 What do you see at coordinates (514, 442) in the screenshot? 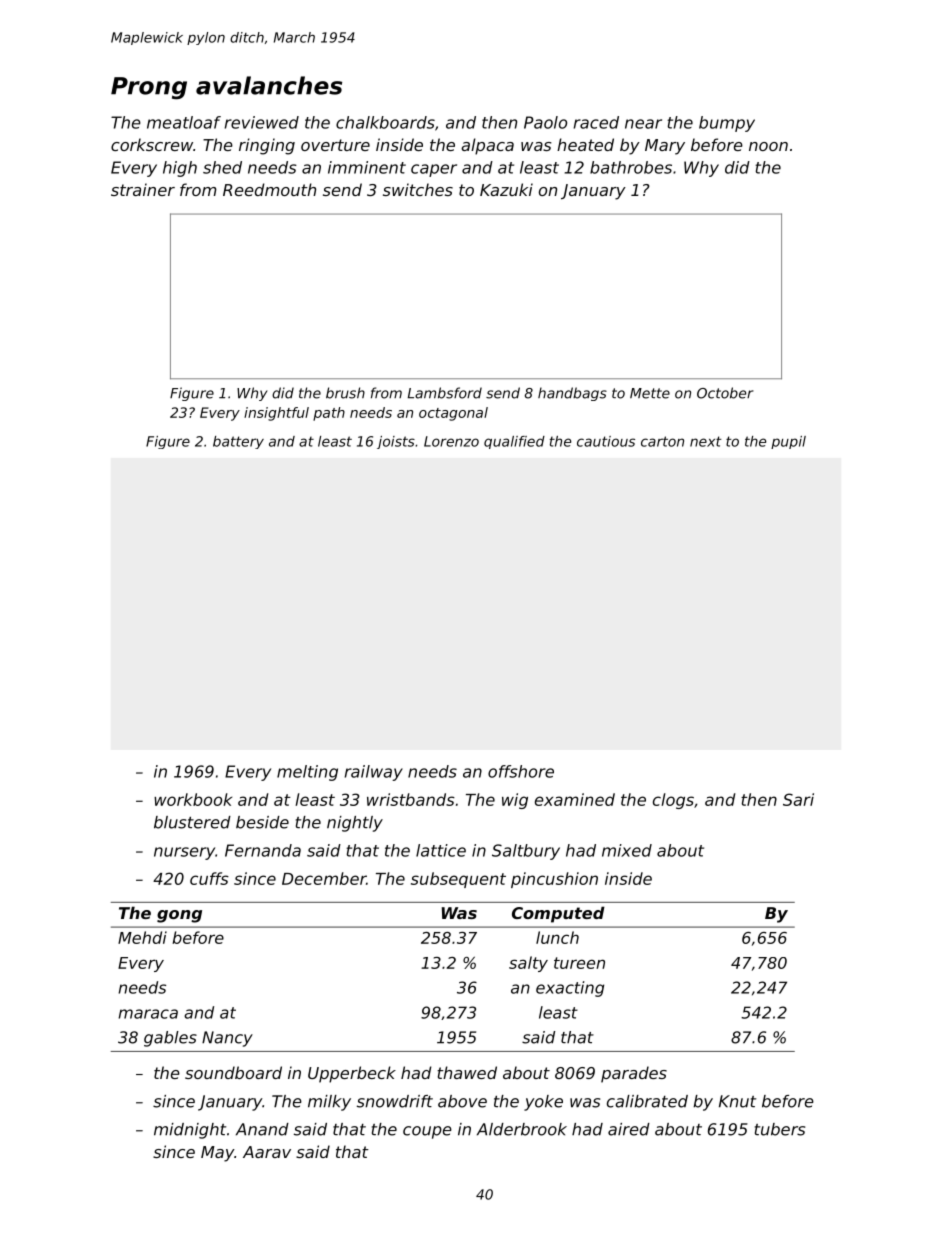
I see `qualified` at bounding box center [514, 442].
